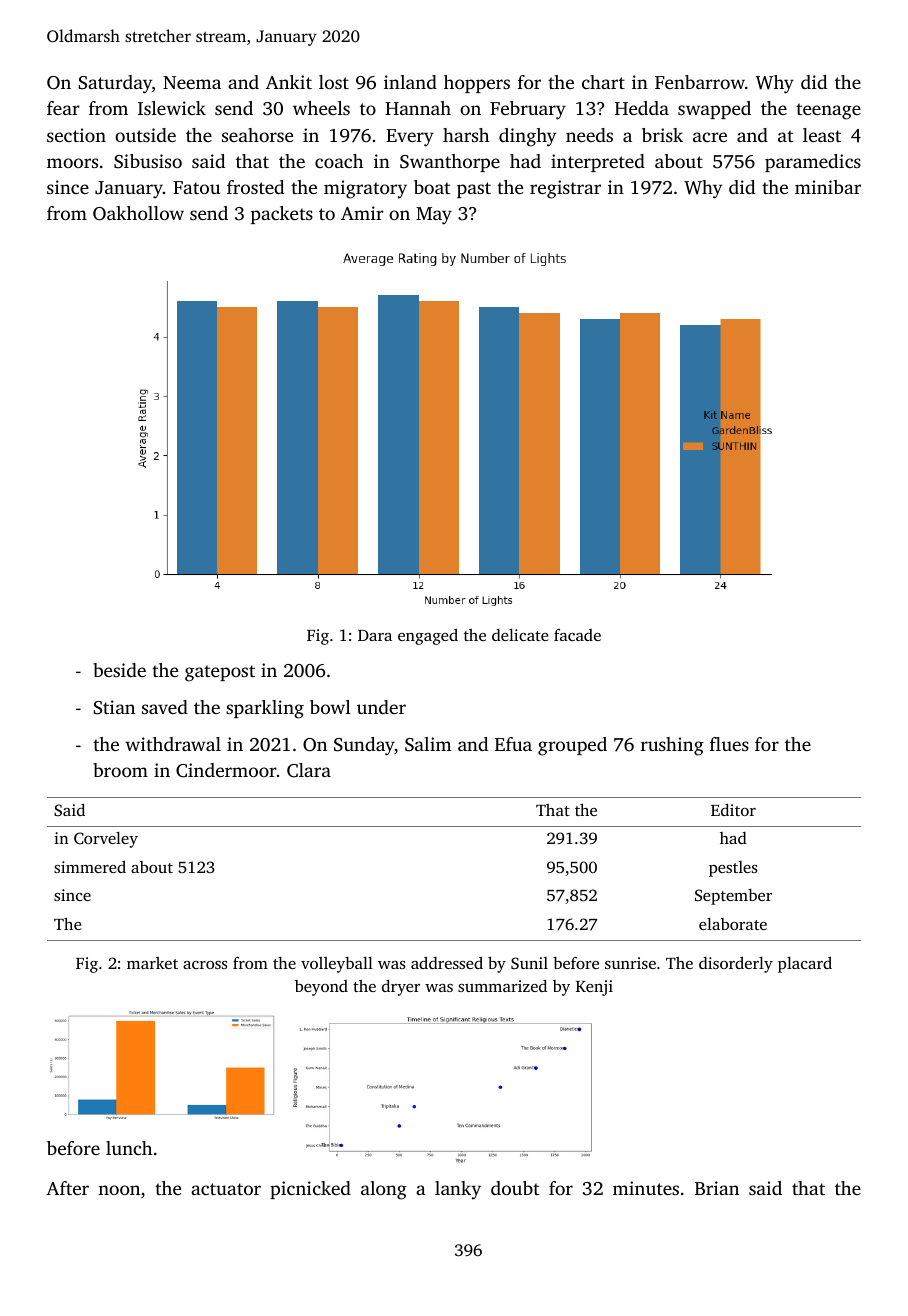  What do you see at coordinates (805, 965) in the screenshot?
I see `placard` at bounding box center [805, 965].
